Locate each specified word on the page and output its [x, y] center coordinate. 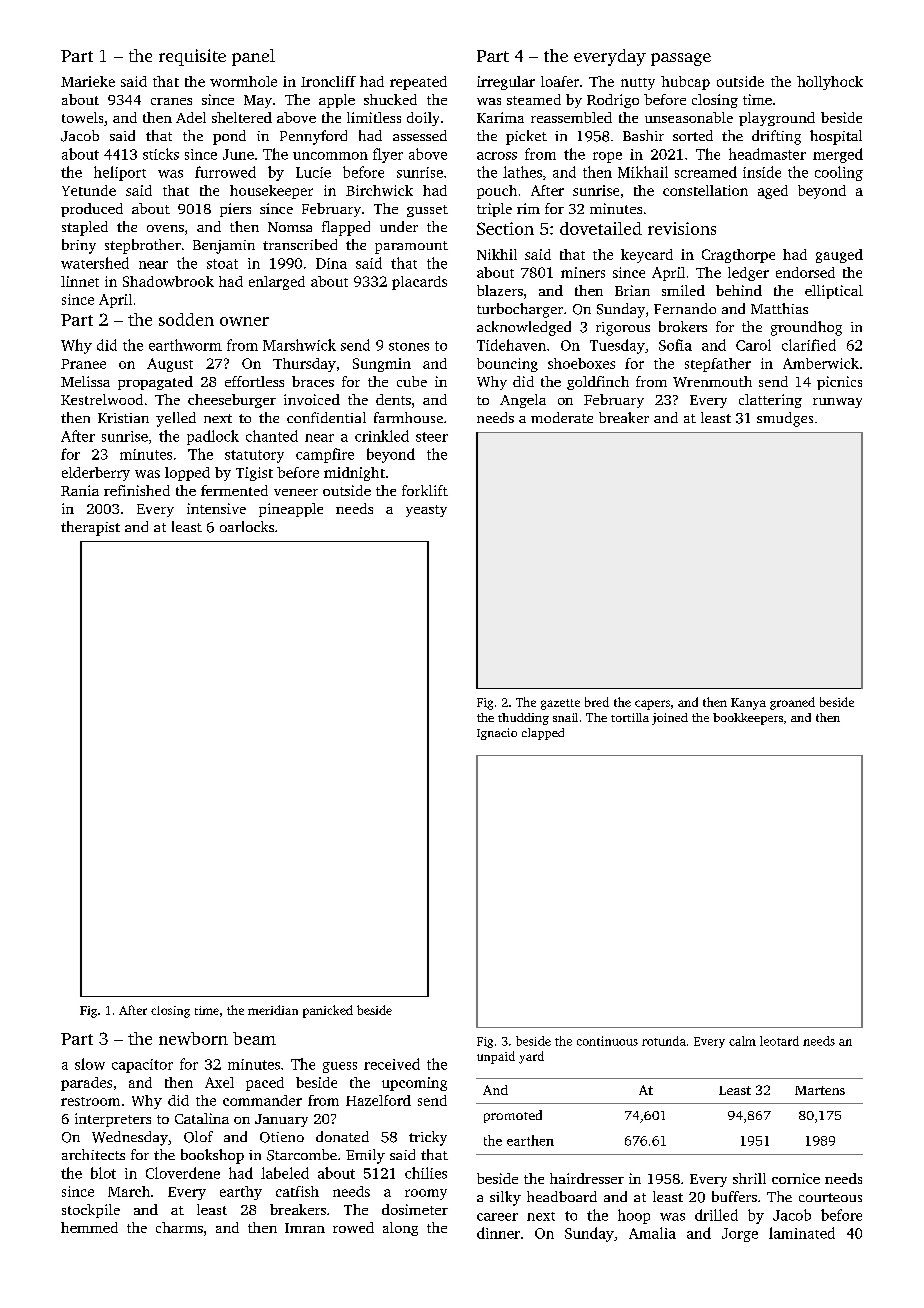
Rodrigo [613, 101]
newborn [193, 1038]
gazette [560, 704]
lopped [187, 474]
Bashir [643, 135]
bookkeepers [748, 719]
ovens [165, 228]
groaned [792, 703]
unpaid [496, 1057]
